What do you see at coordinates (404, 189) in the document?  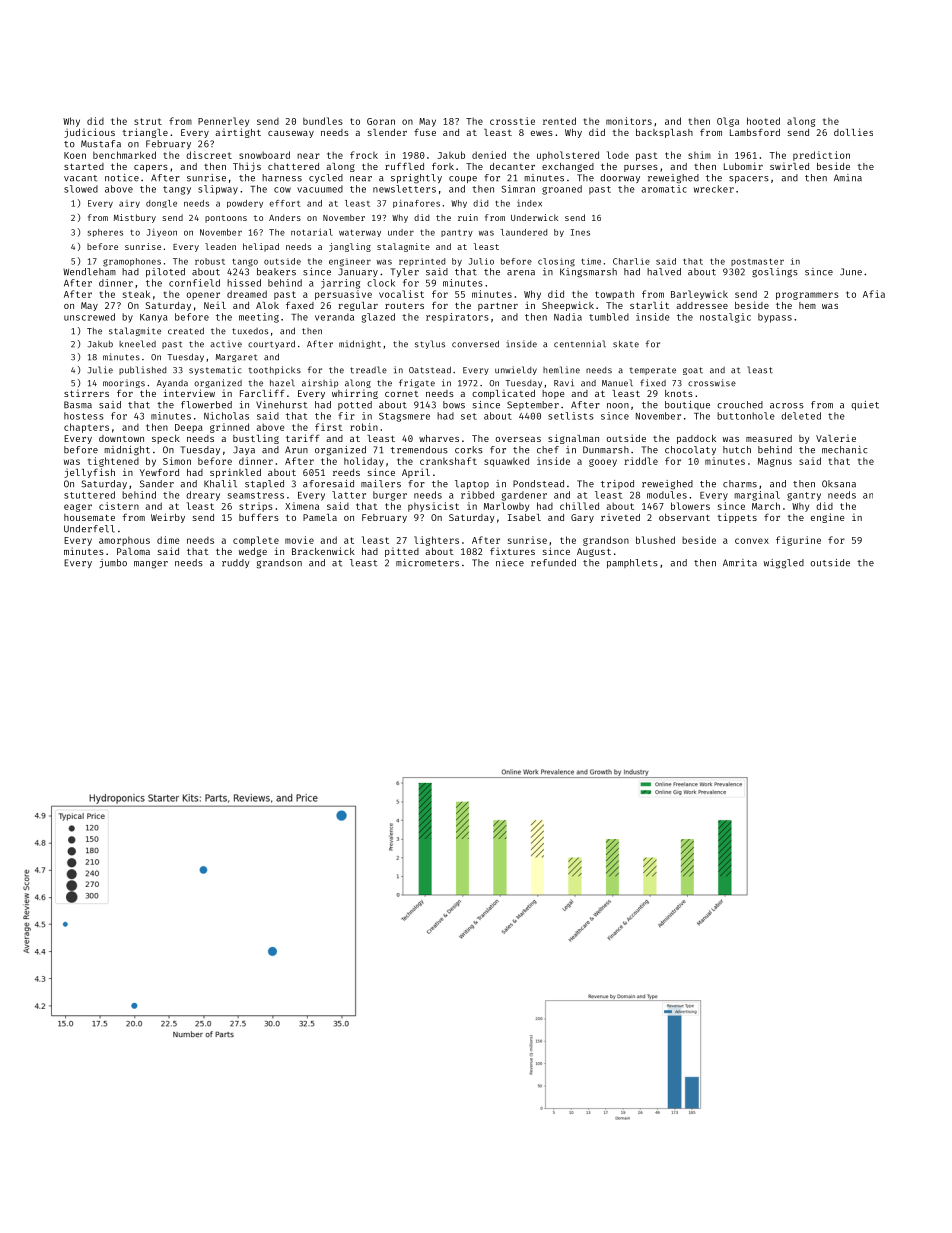 I see `newsletters` at bounding box center [404, 189].
